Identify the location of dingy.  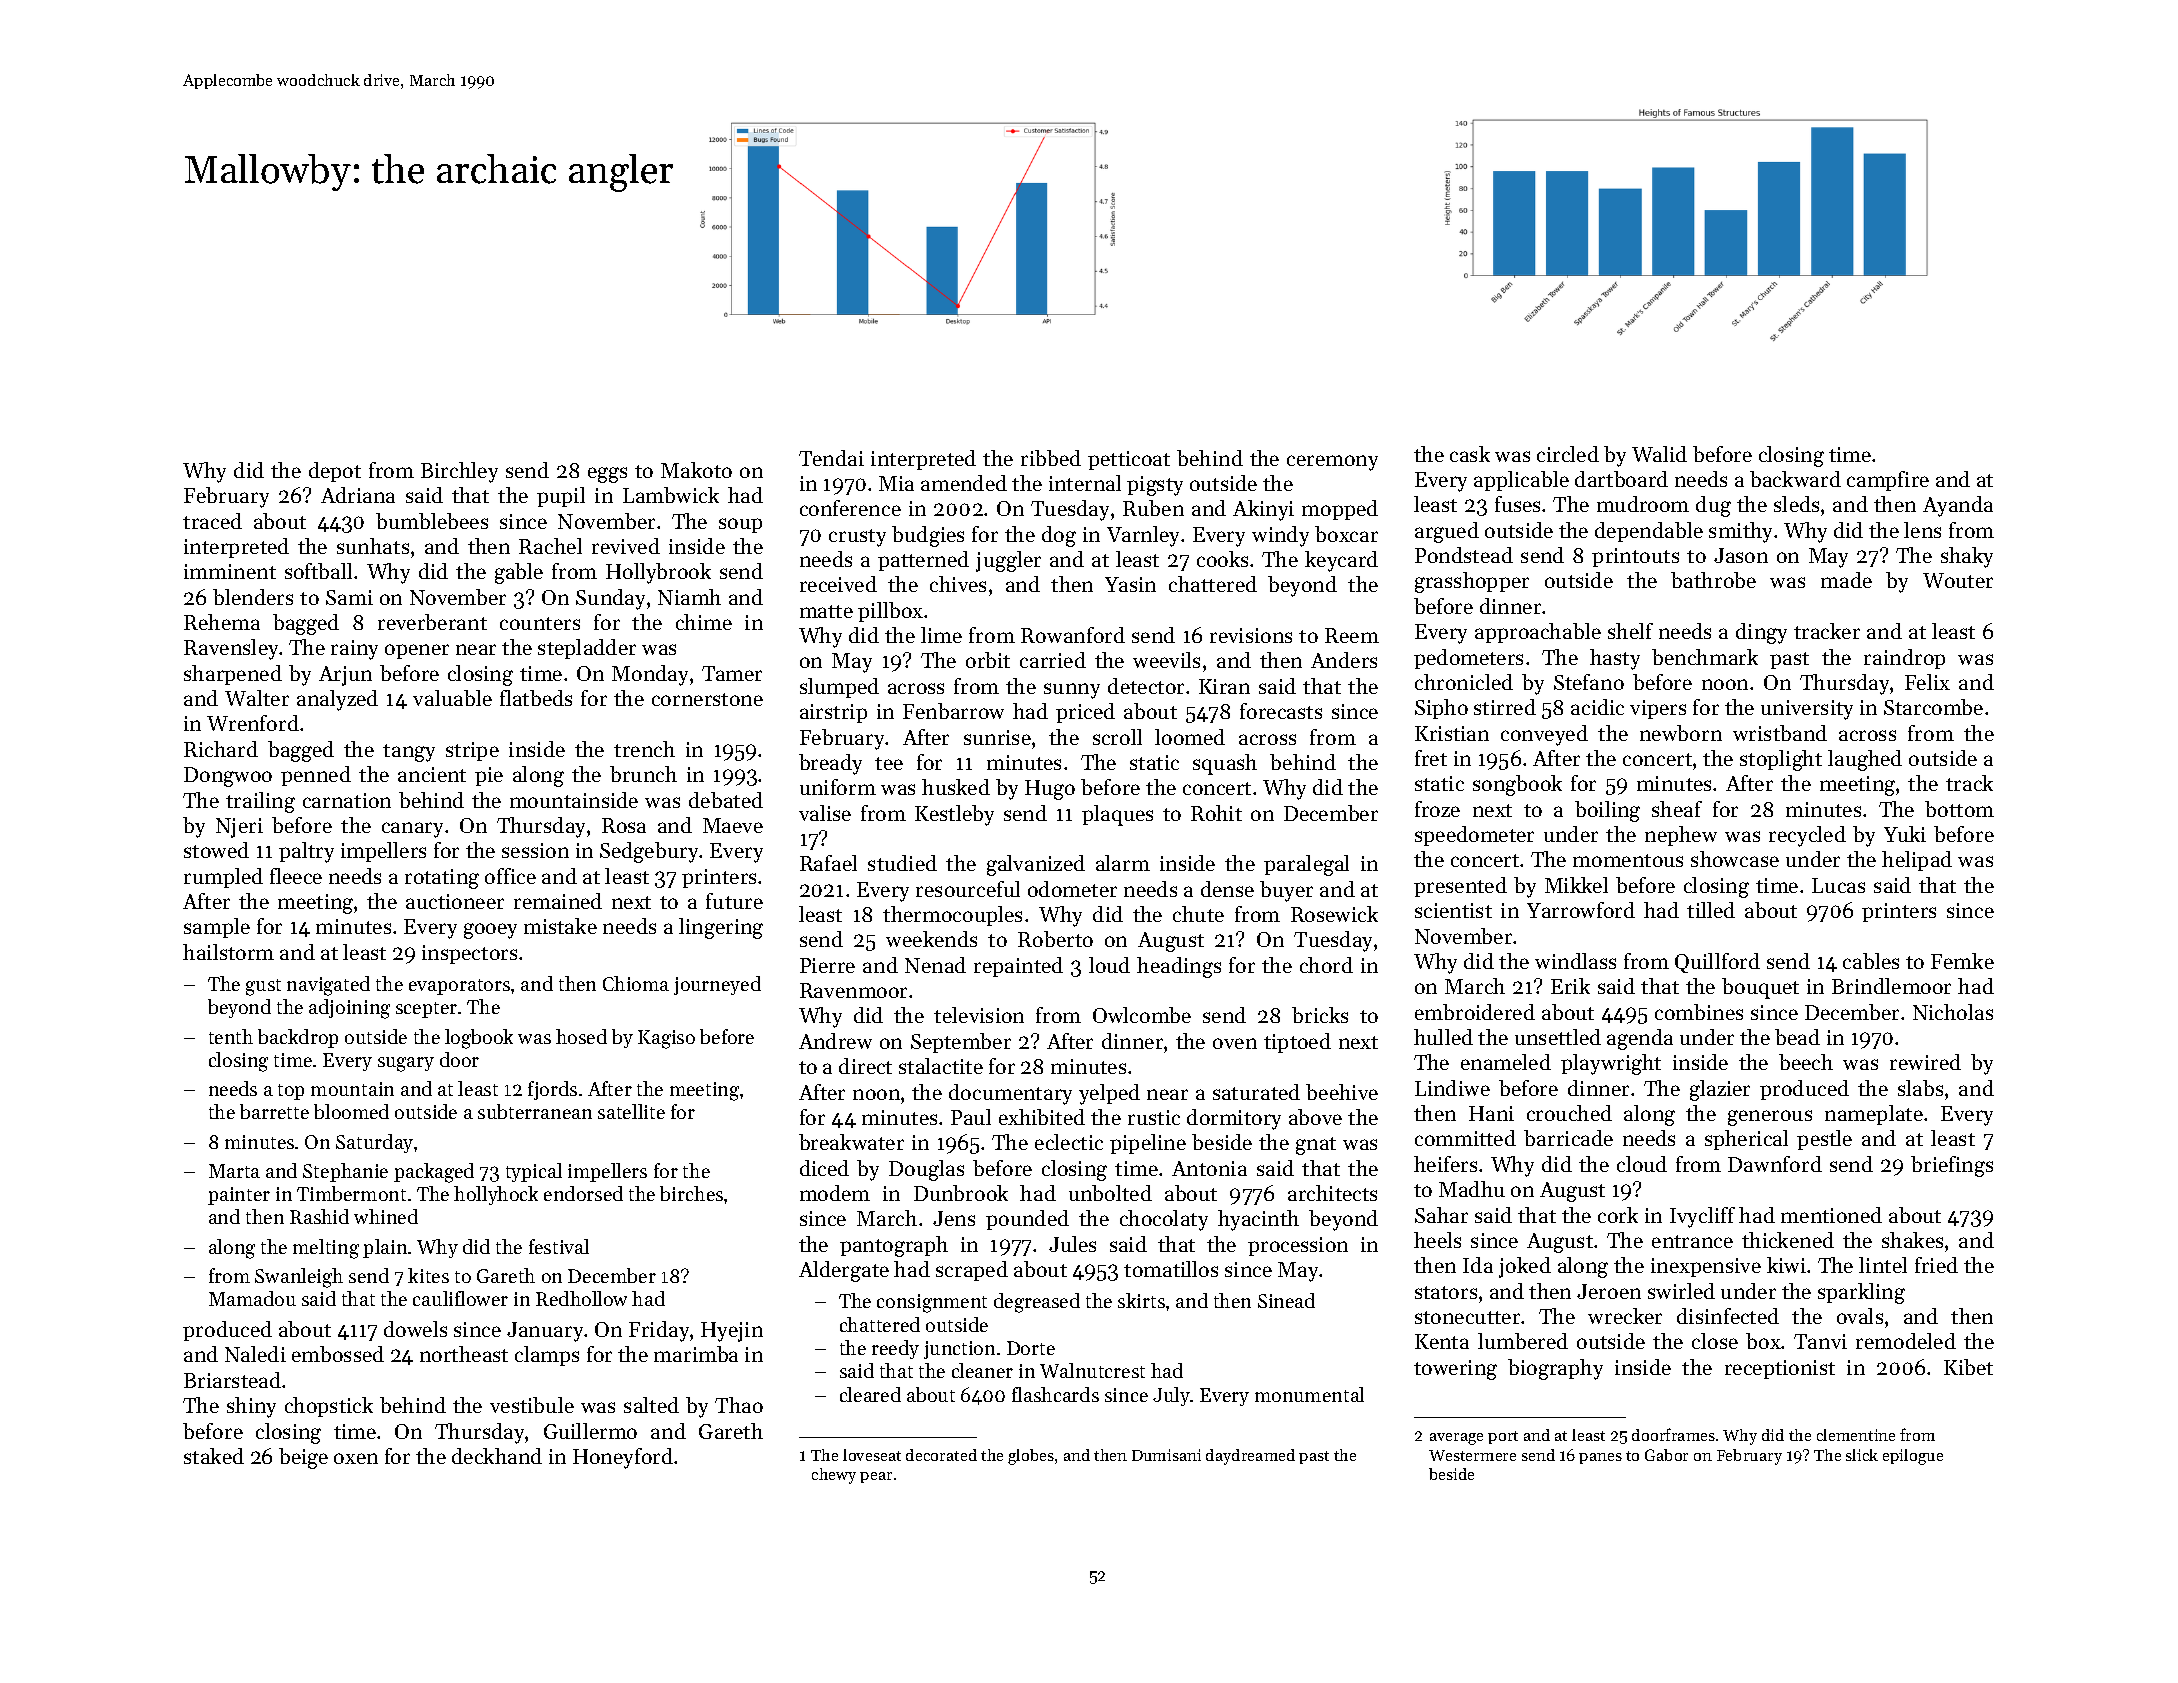
(1761, 633).
